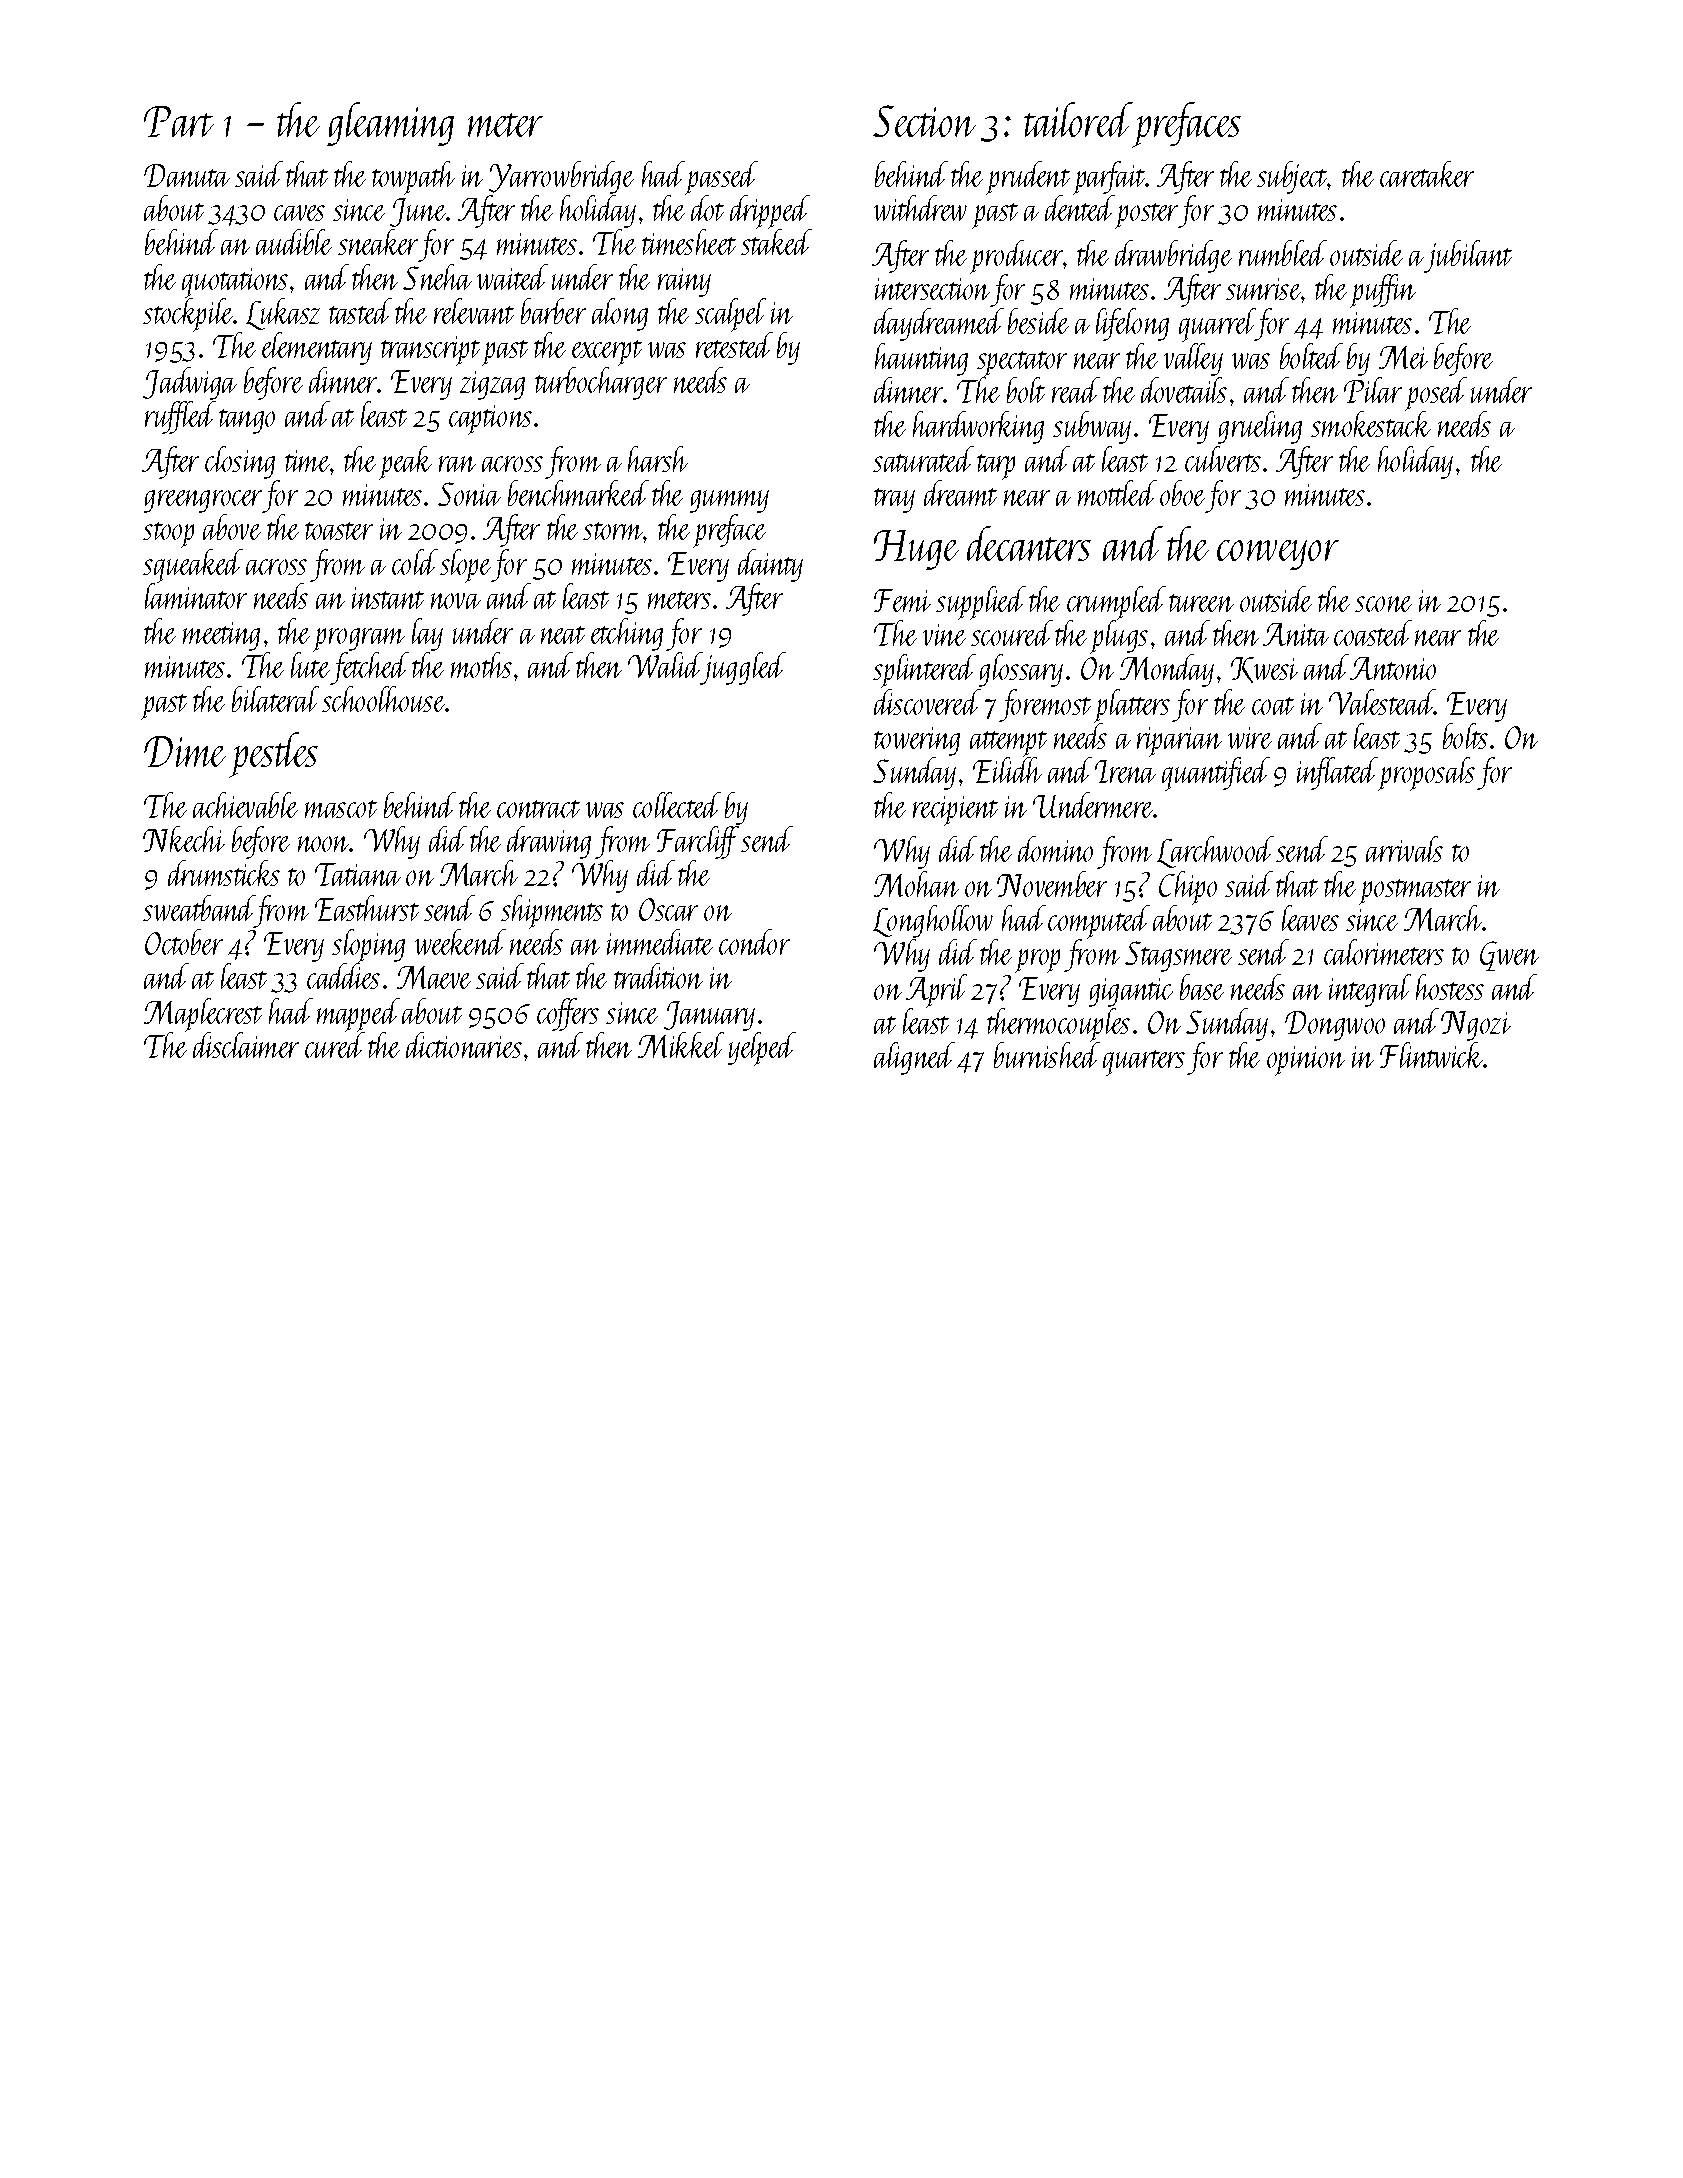 Image resolution: width=1683 pixels, height=2178 pixels. Describe the element at coordinates (1383, 291) in the screenshot. I see `puffin` at that location.
